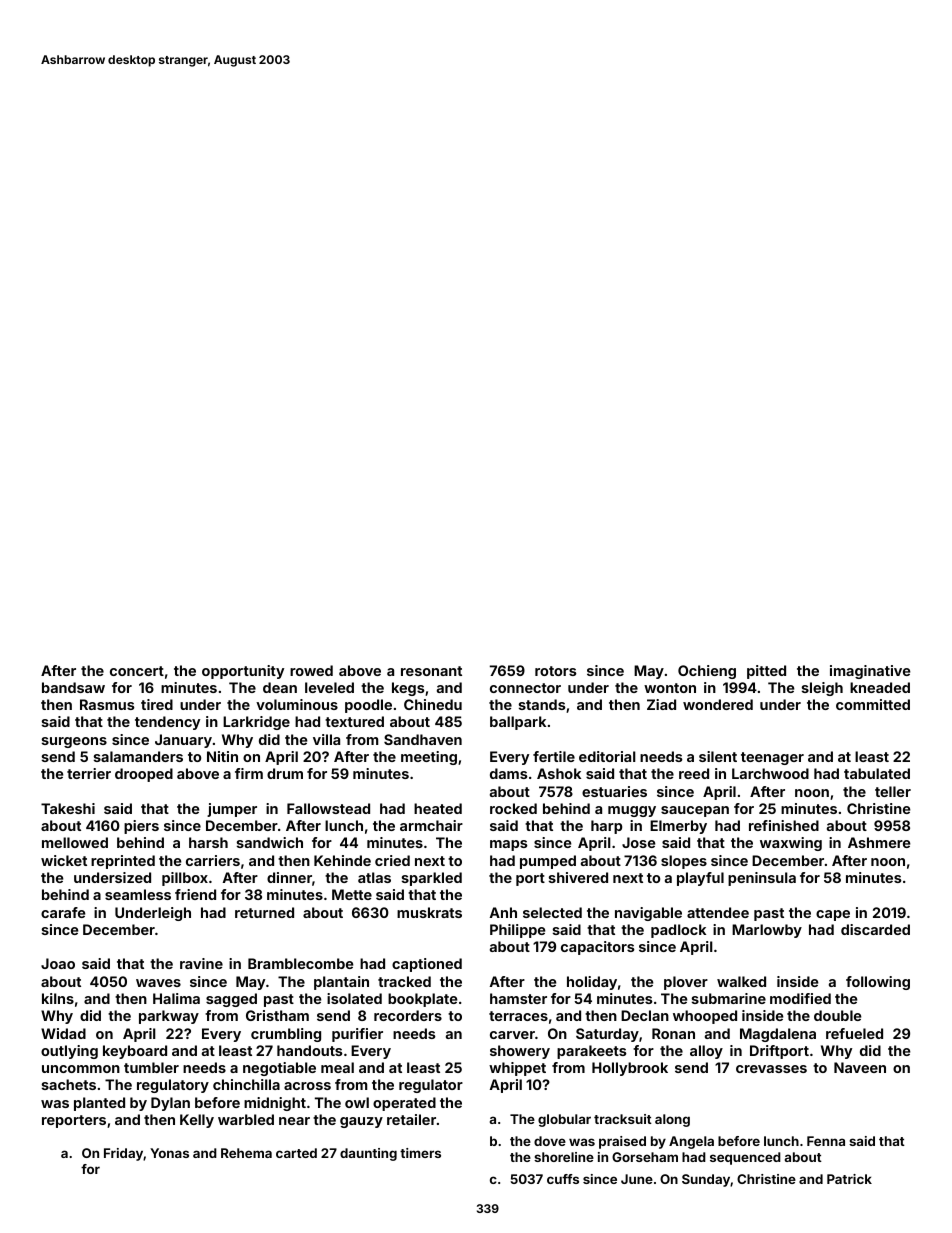 The image size is (952, 1233). I want to click on Philippe, so click(518, 931).
